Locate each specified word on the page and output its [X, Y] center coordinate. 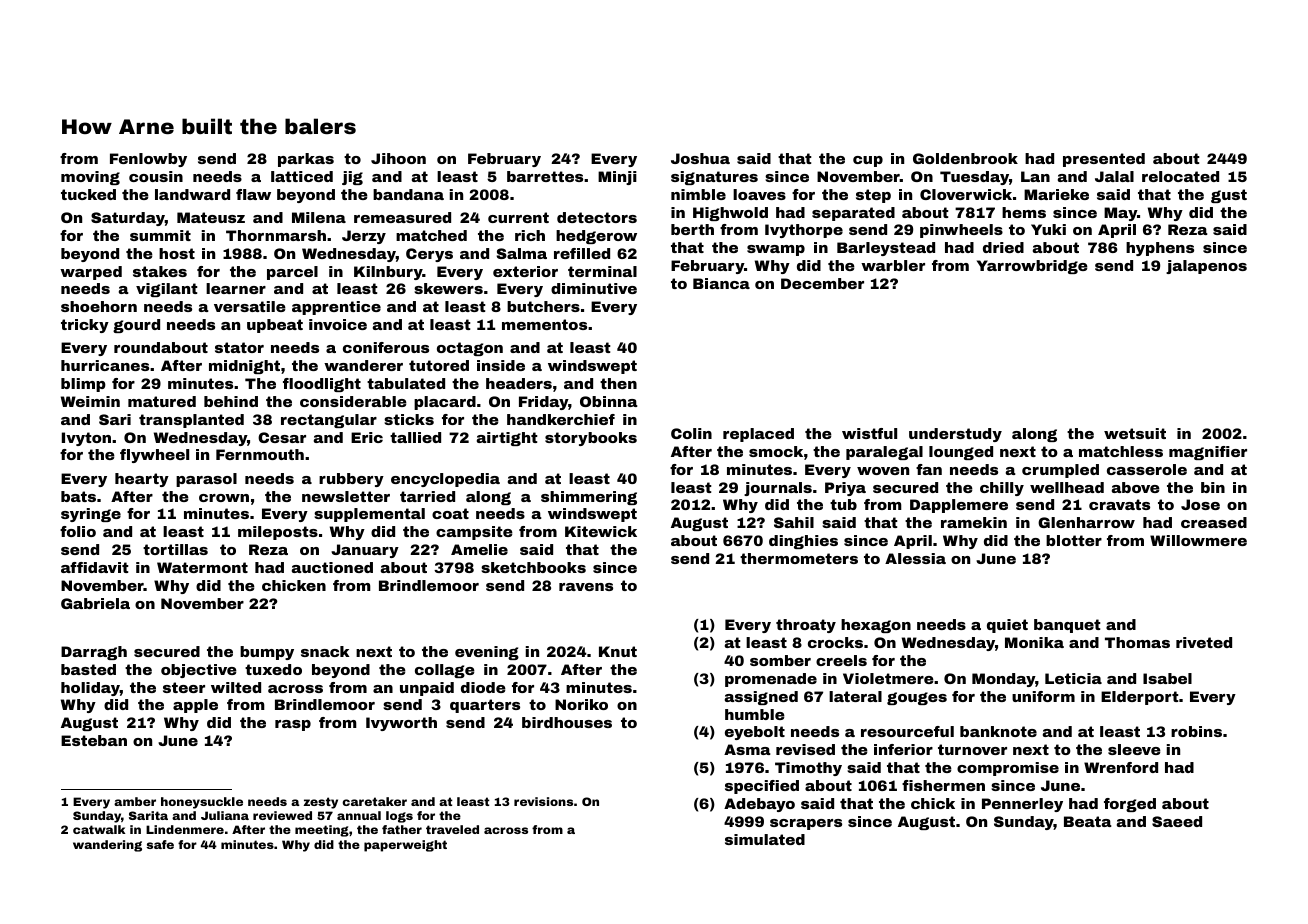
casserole [1147, 469]
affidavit [95, 567]
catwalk [99, 829]
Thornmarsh [276, 235]
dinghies [803, 542]
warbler [893, 265]
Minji [617, 178]
